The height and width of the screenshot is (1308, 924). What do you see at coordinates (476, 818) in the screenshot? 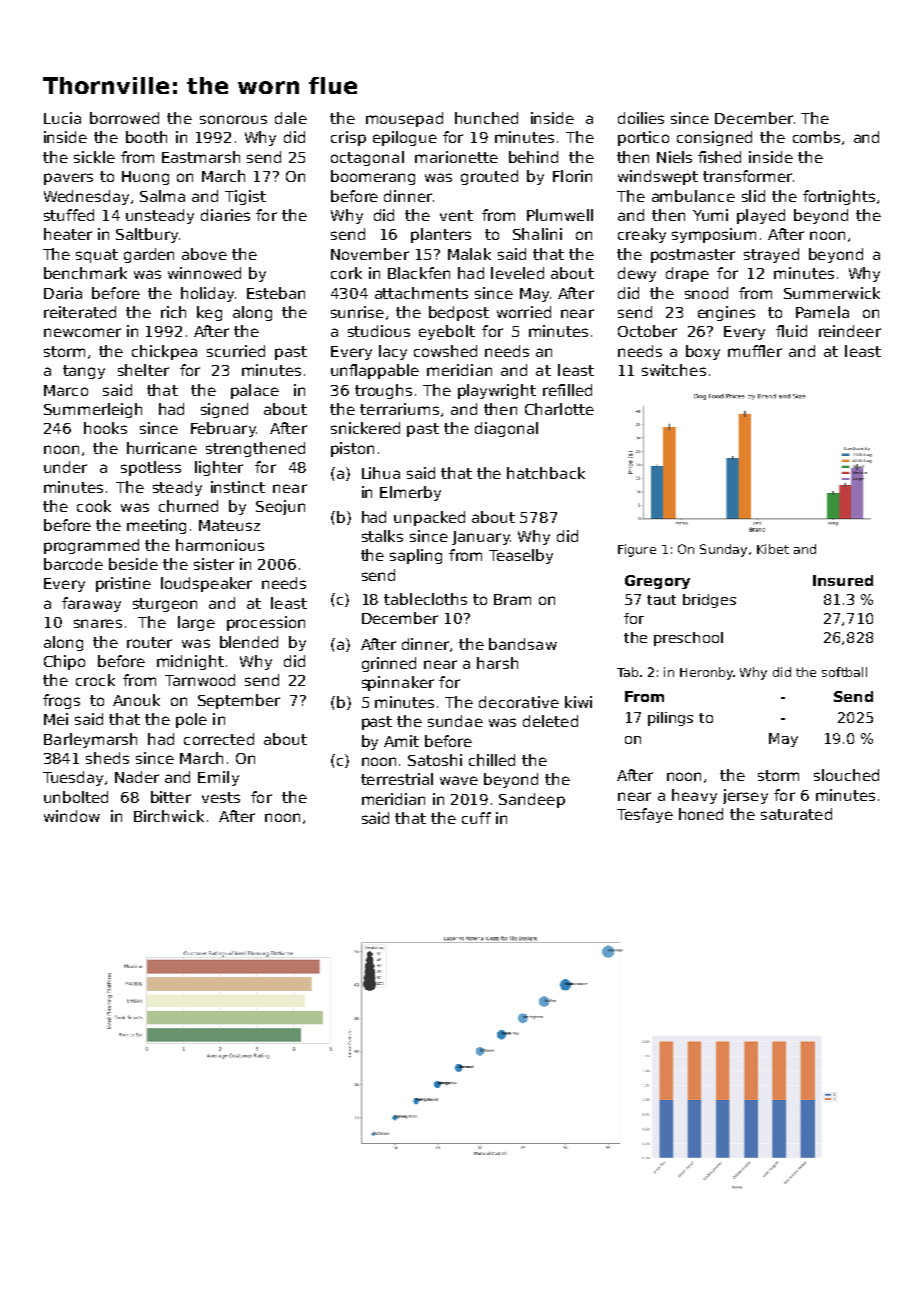
I see `cuff` at bounding box center [476, 818].
